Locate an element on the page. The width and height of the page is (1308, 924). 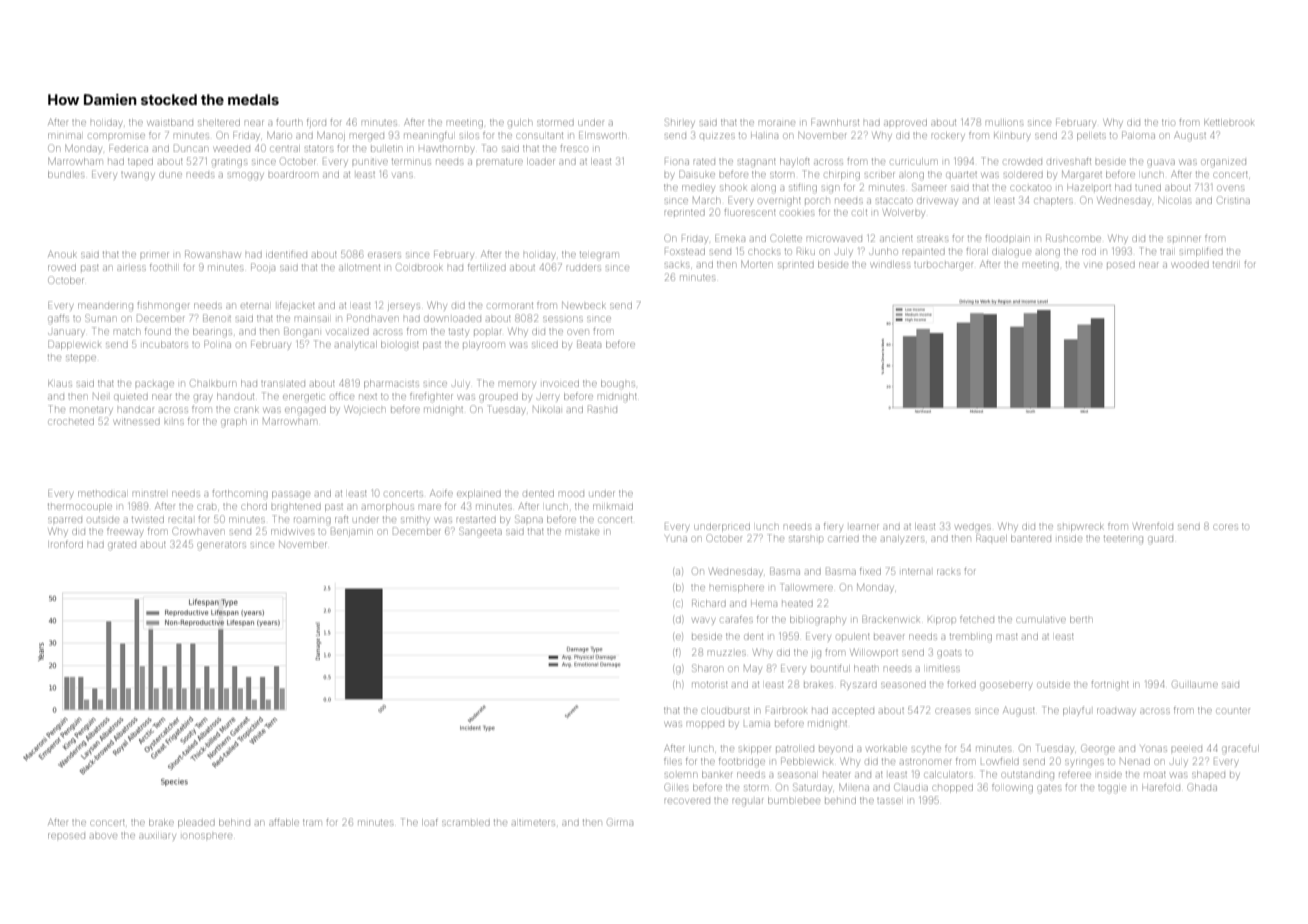
Girma is located at coordinates (620, 822).
